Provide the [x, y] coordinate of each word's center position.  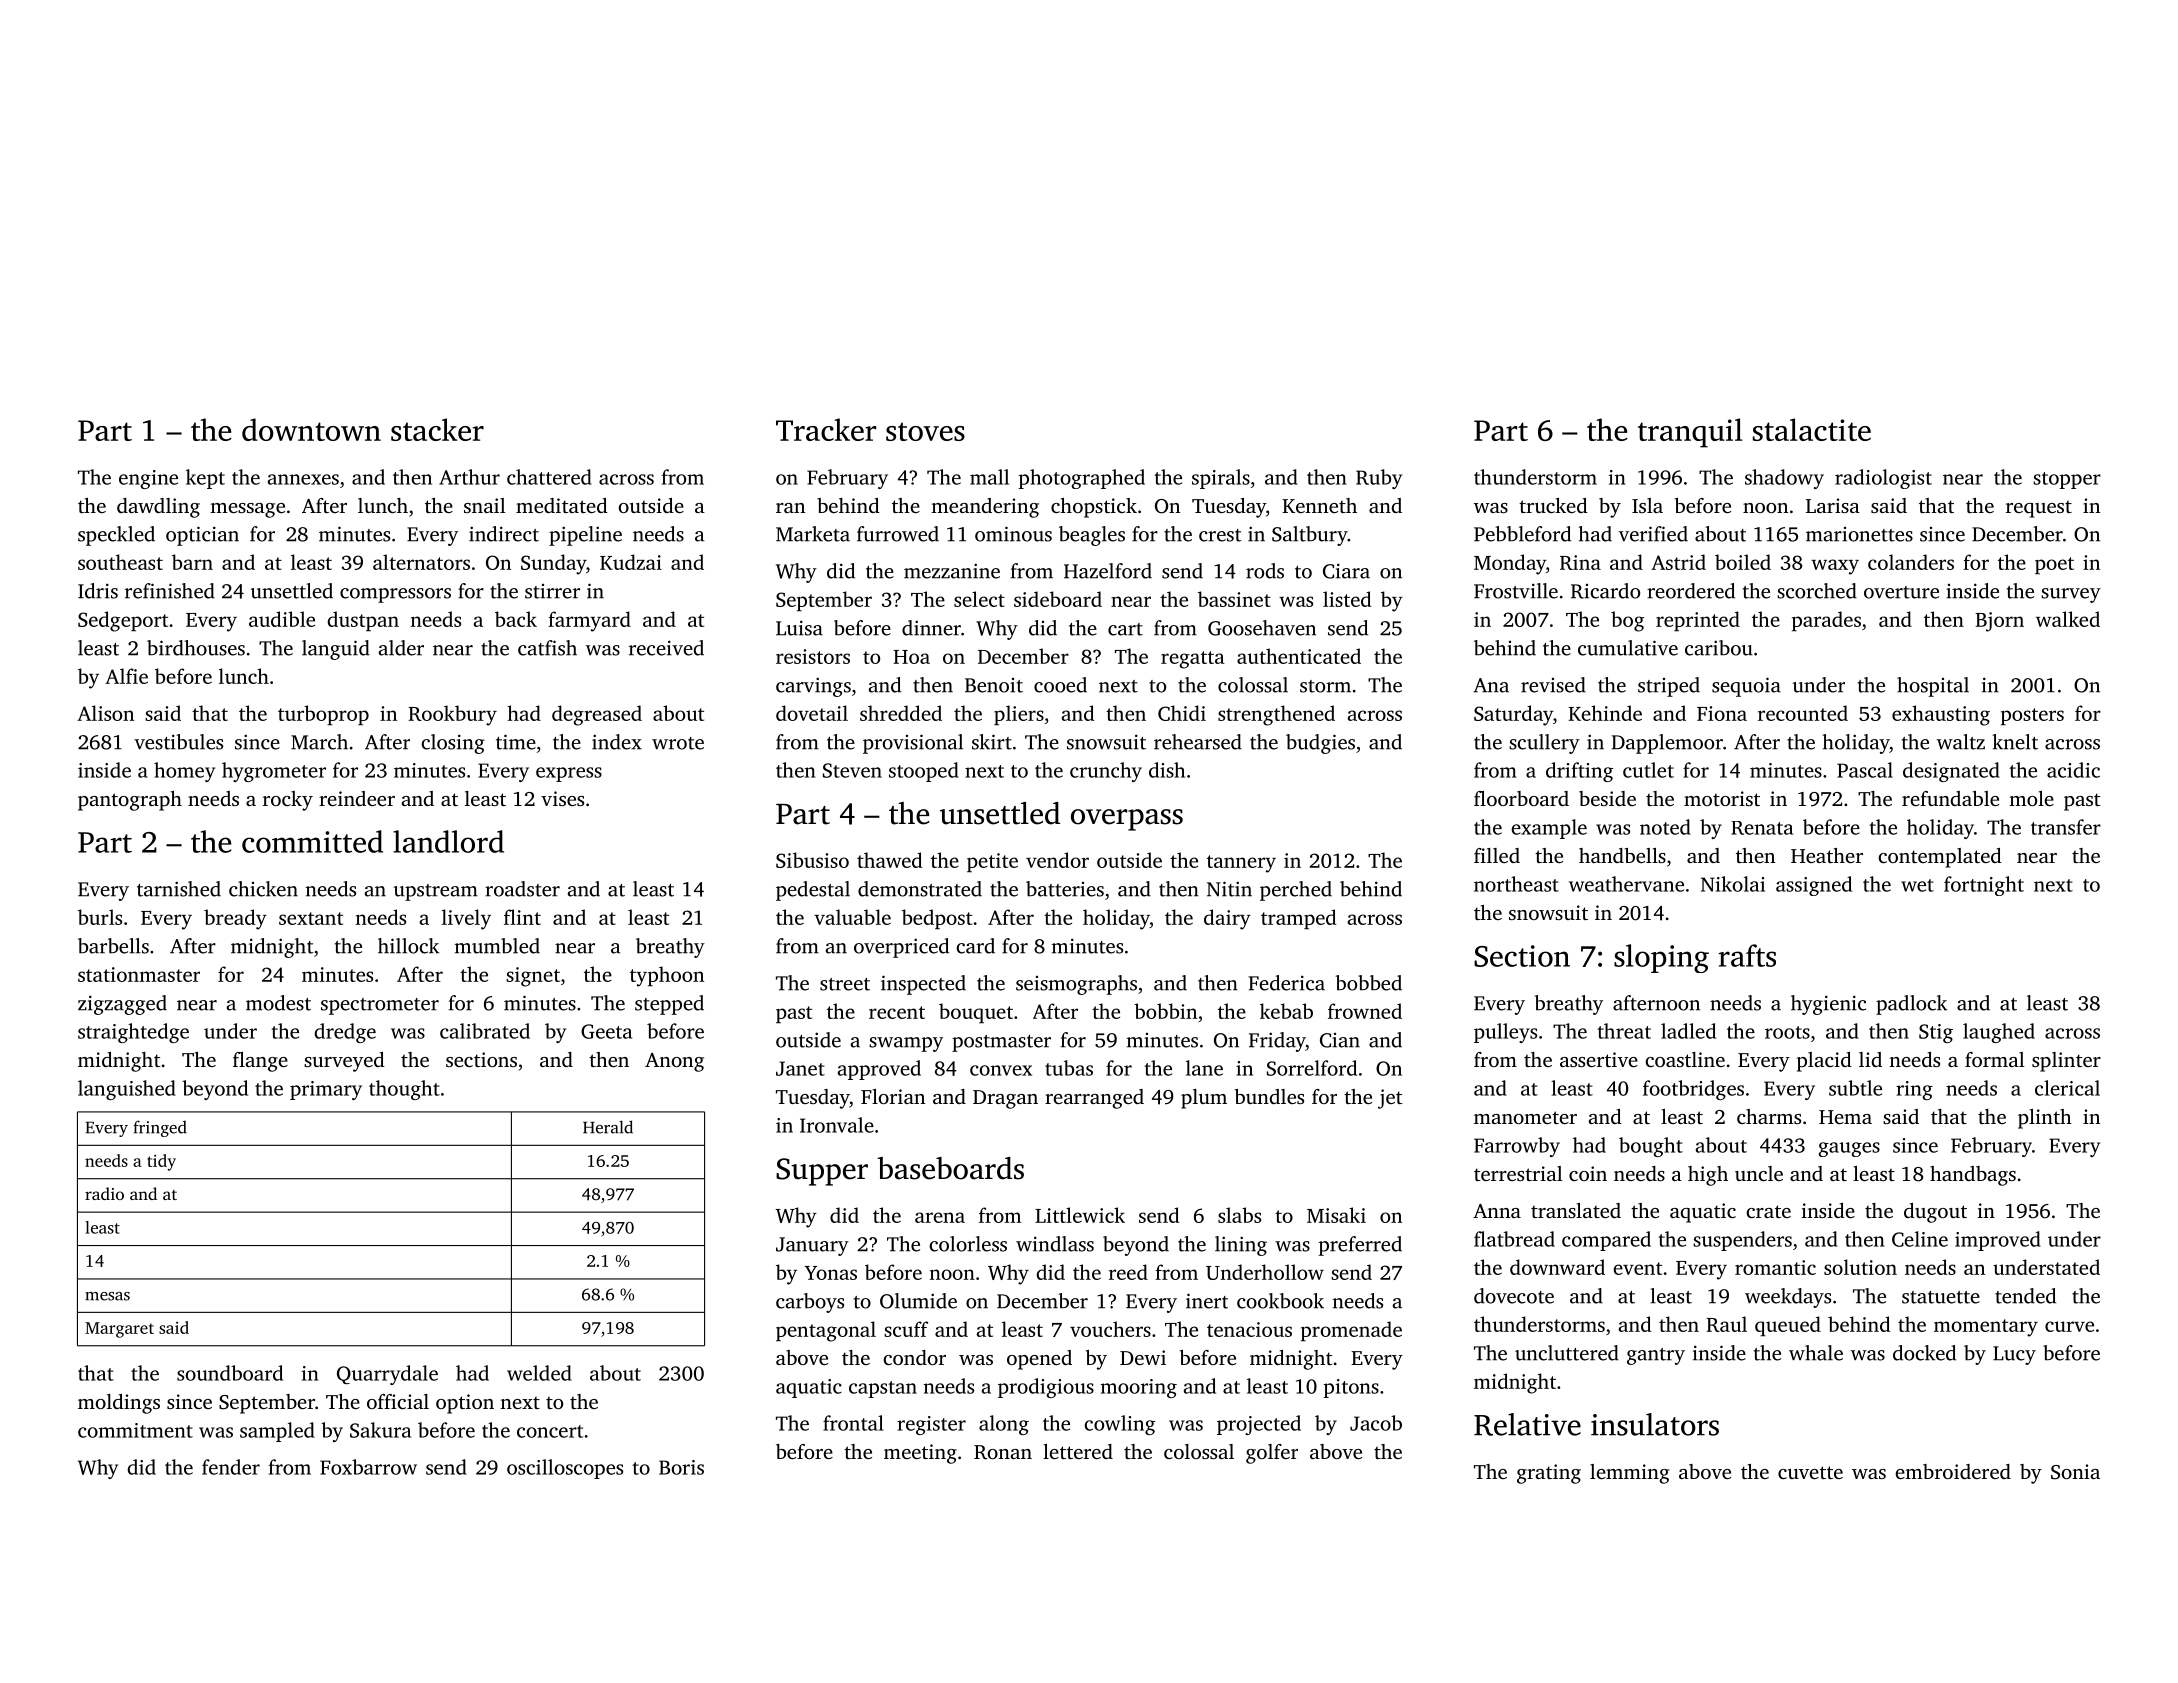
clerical [2067, 1088]
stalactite [1812, 429]
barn [192, 562]
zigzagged [122, 1005]
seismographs [1076, 985]
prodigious [1046, 1388]
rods [1265, 571]
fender [231, 1467]
